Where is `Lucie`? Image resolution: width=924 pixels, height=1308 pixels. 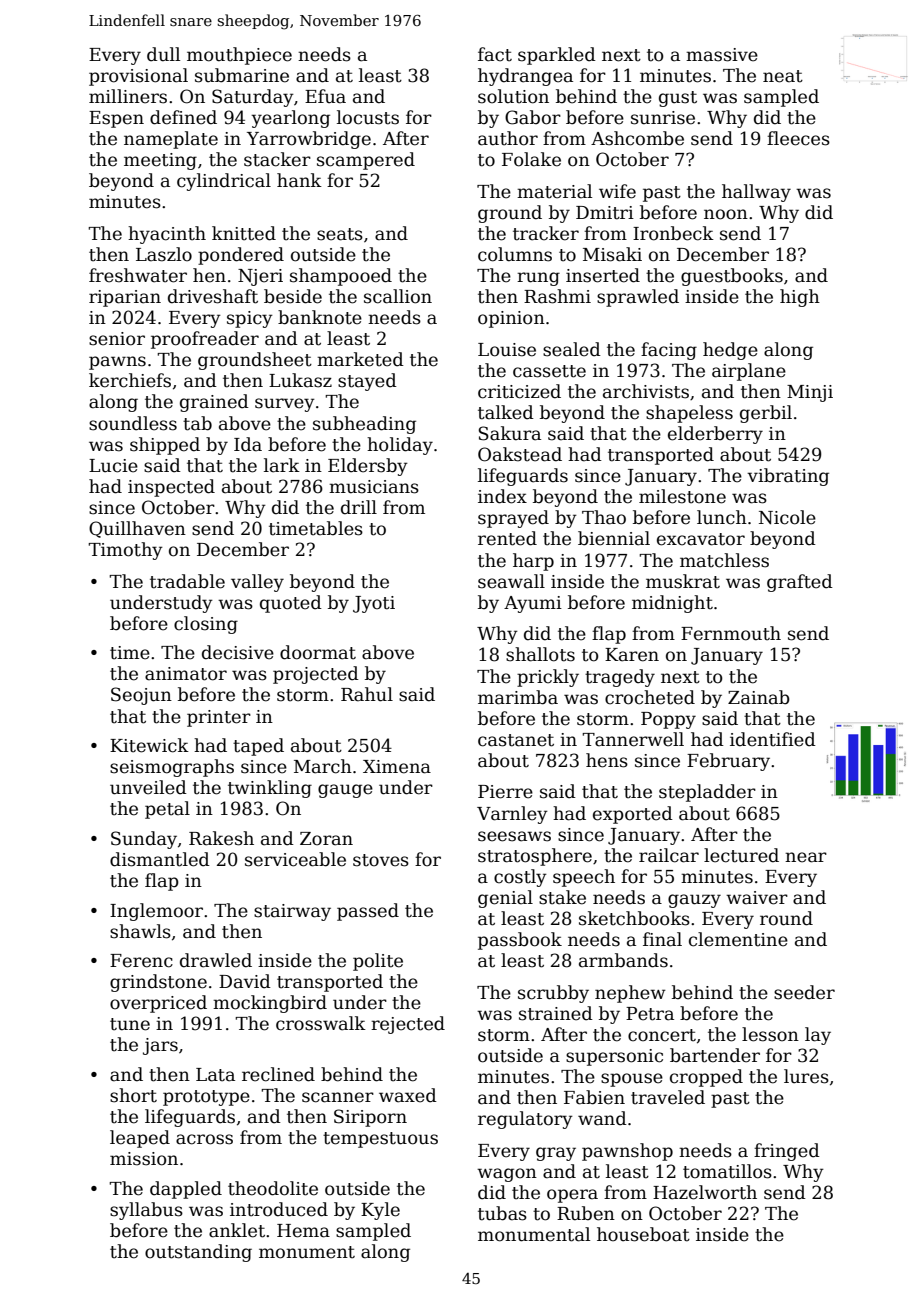
Lucie is located at coordinates (113, 466).
